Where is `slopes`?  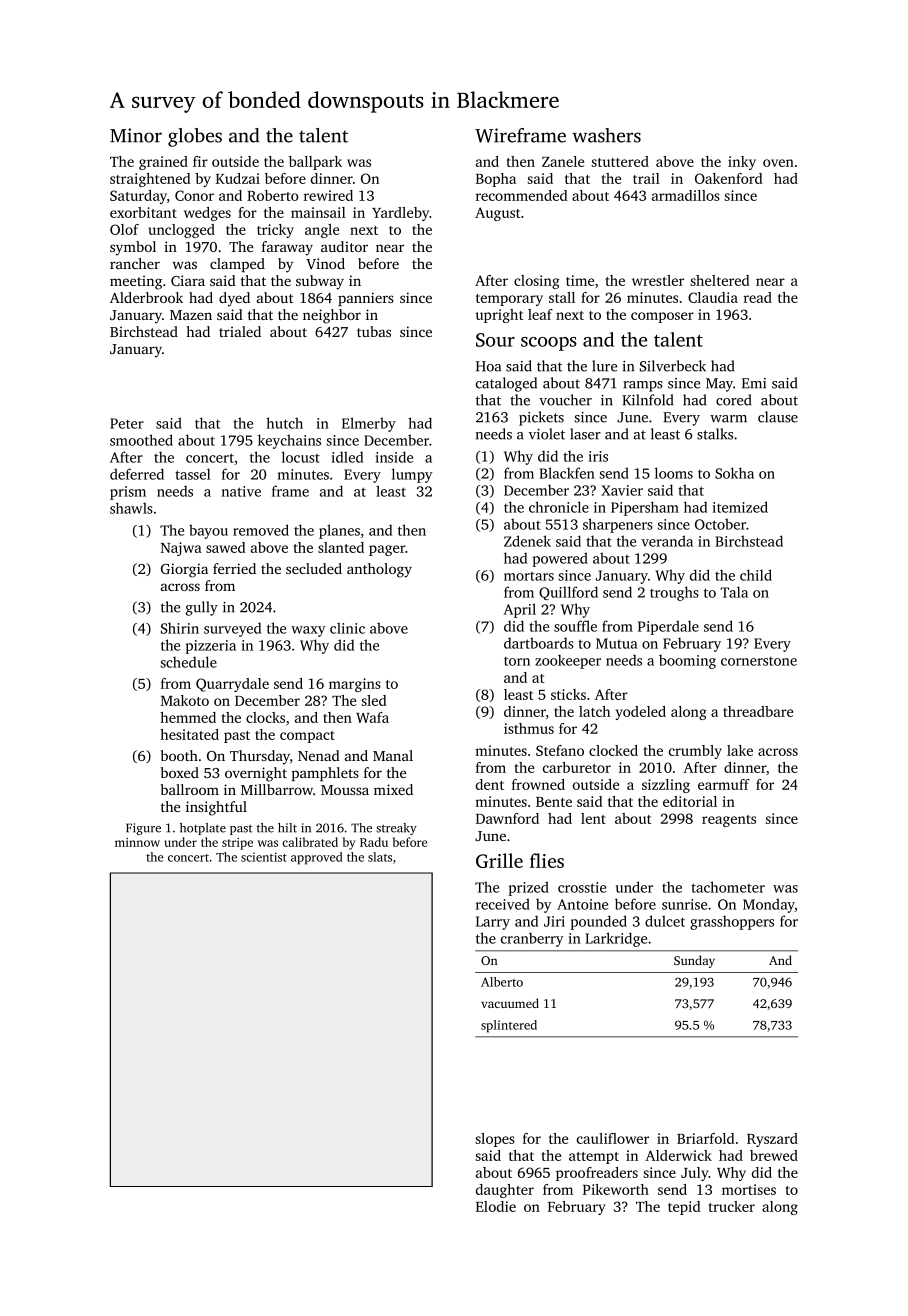 slopes is located at coordinates (495, 1140).
